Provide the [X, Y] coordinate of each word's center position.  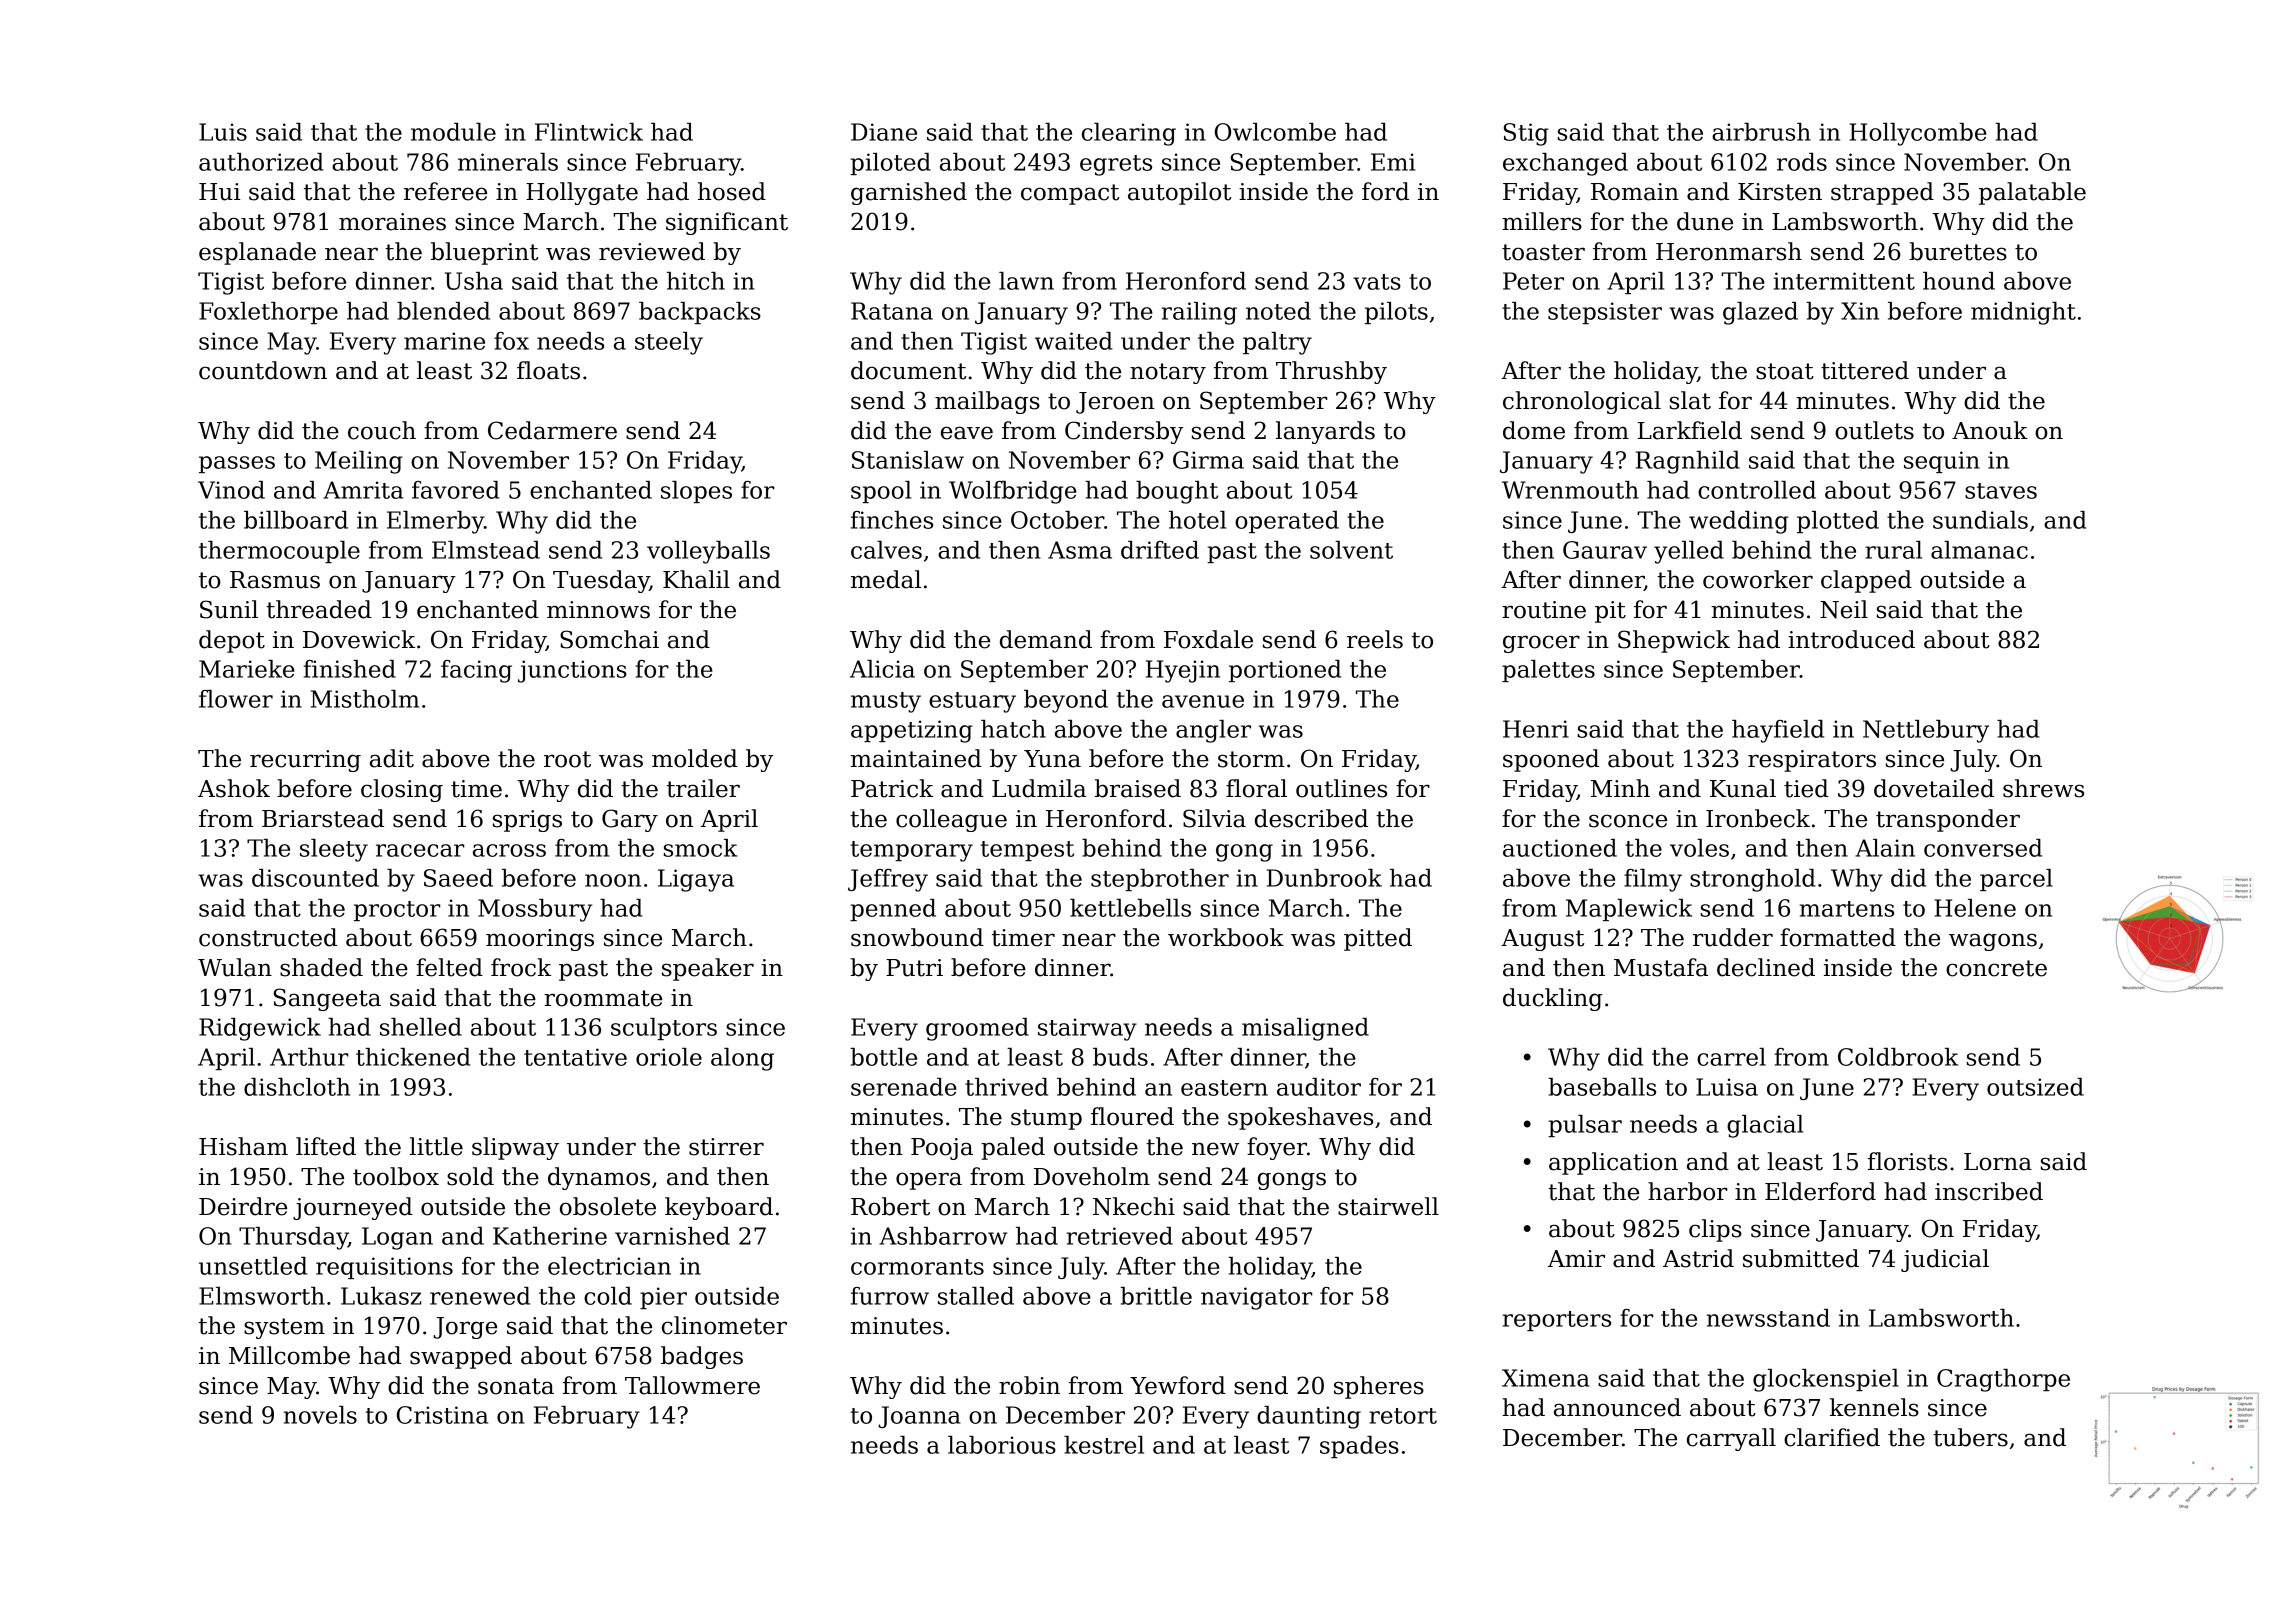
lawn [1026, 281]
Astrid [1698, 1258]
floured [1132, 1116]
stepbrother [1160, 880]
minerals [508, 162]
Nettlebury [1926, 731]
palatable [2032, 193]
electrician [609, 1266]
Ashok [234, 788]
